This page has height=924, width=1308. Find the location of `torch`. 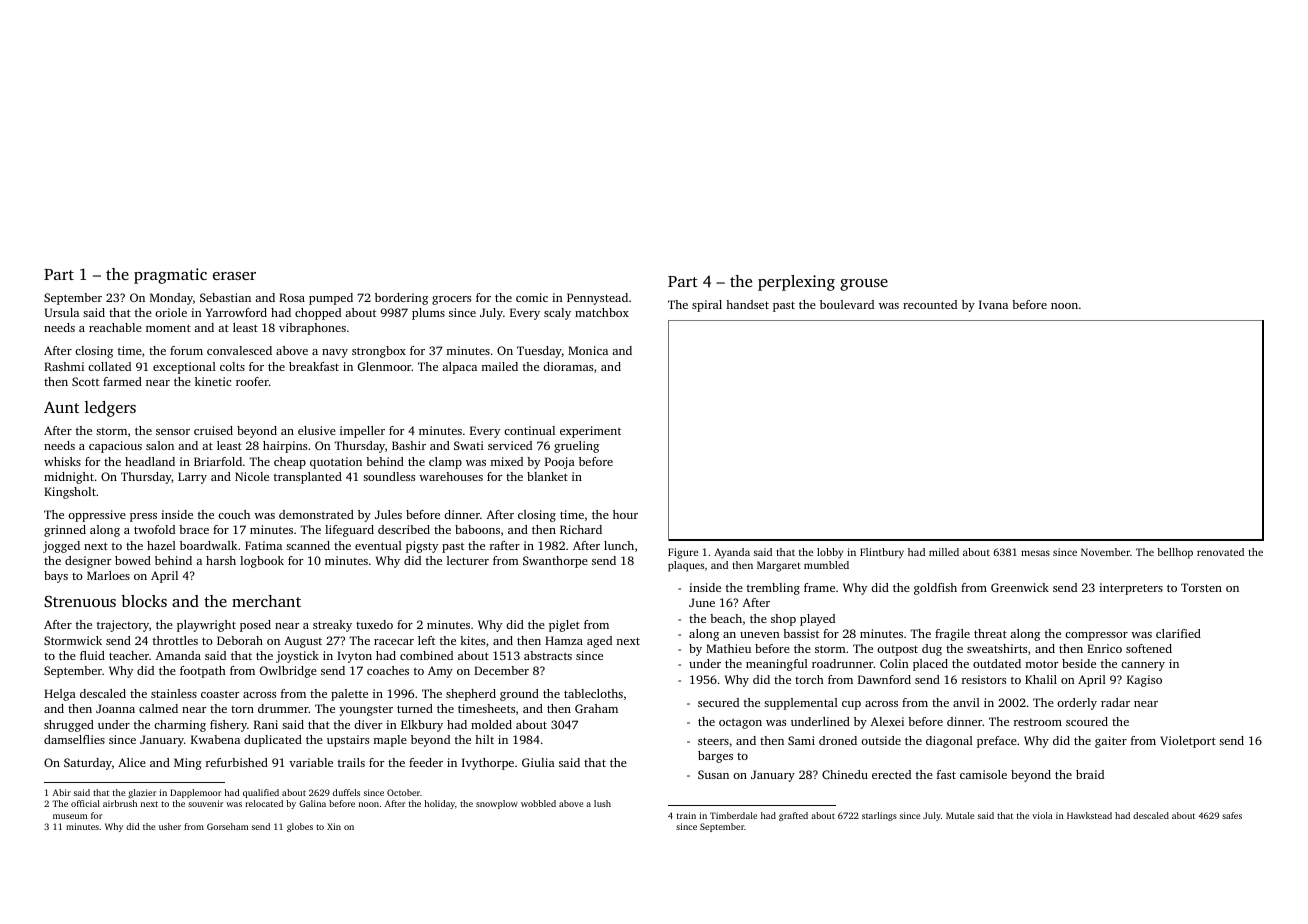

torch is located at coordinates (809, 679).
